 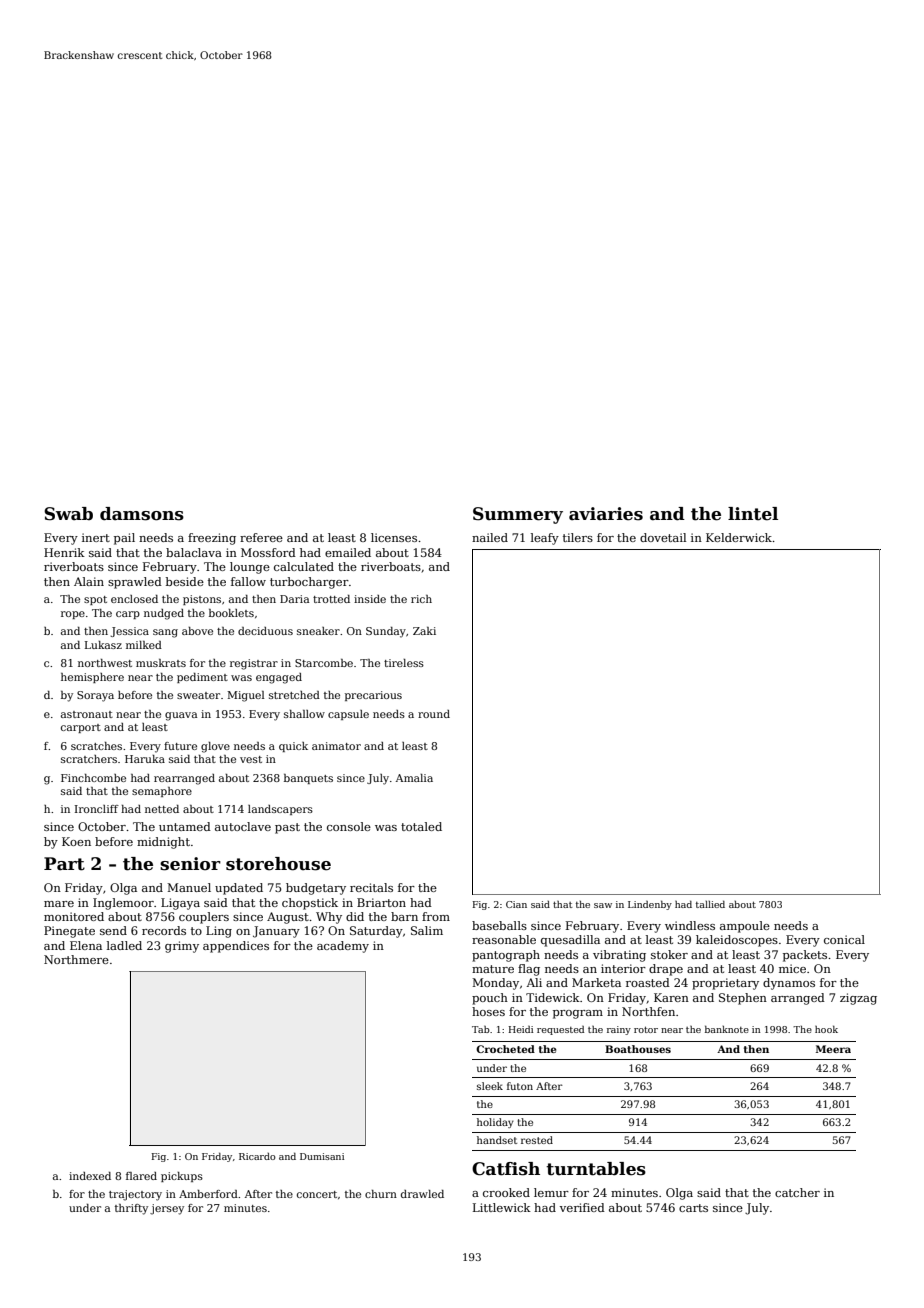 What do you see at coordinates (414, 778) in the document?
I see `Amalia` at bounding box center [414, 778].
